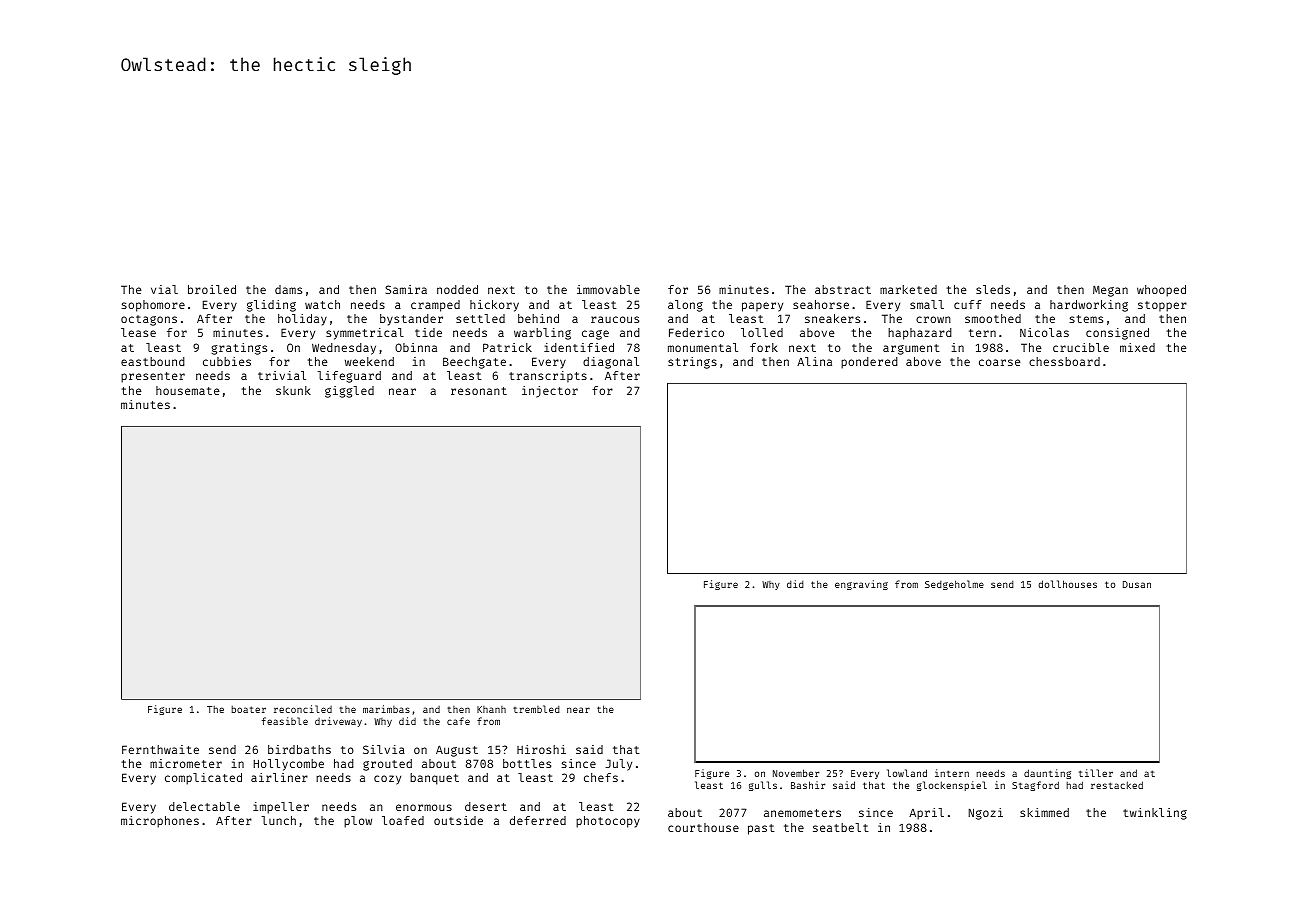 The width and height of the page is (1308, 924). I want to click on birdbaths, so click(299, 749).
